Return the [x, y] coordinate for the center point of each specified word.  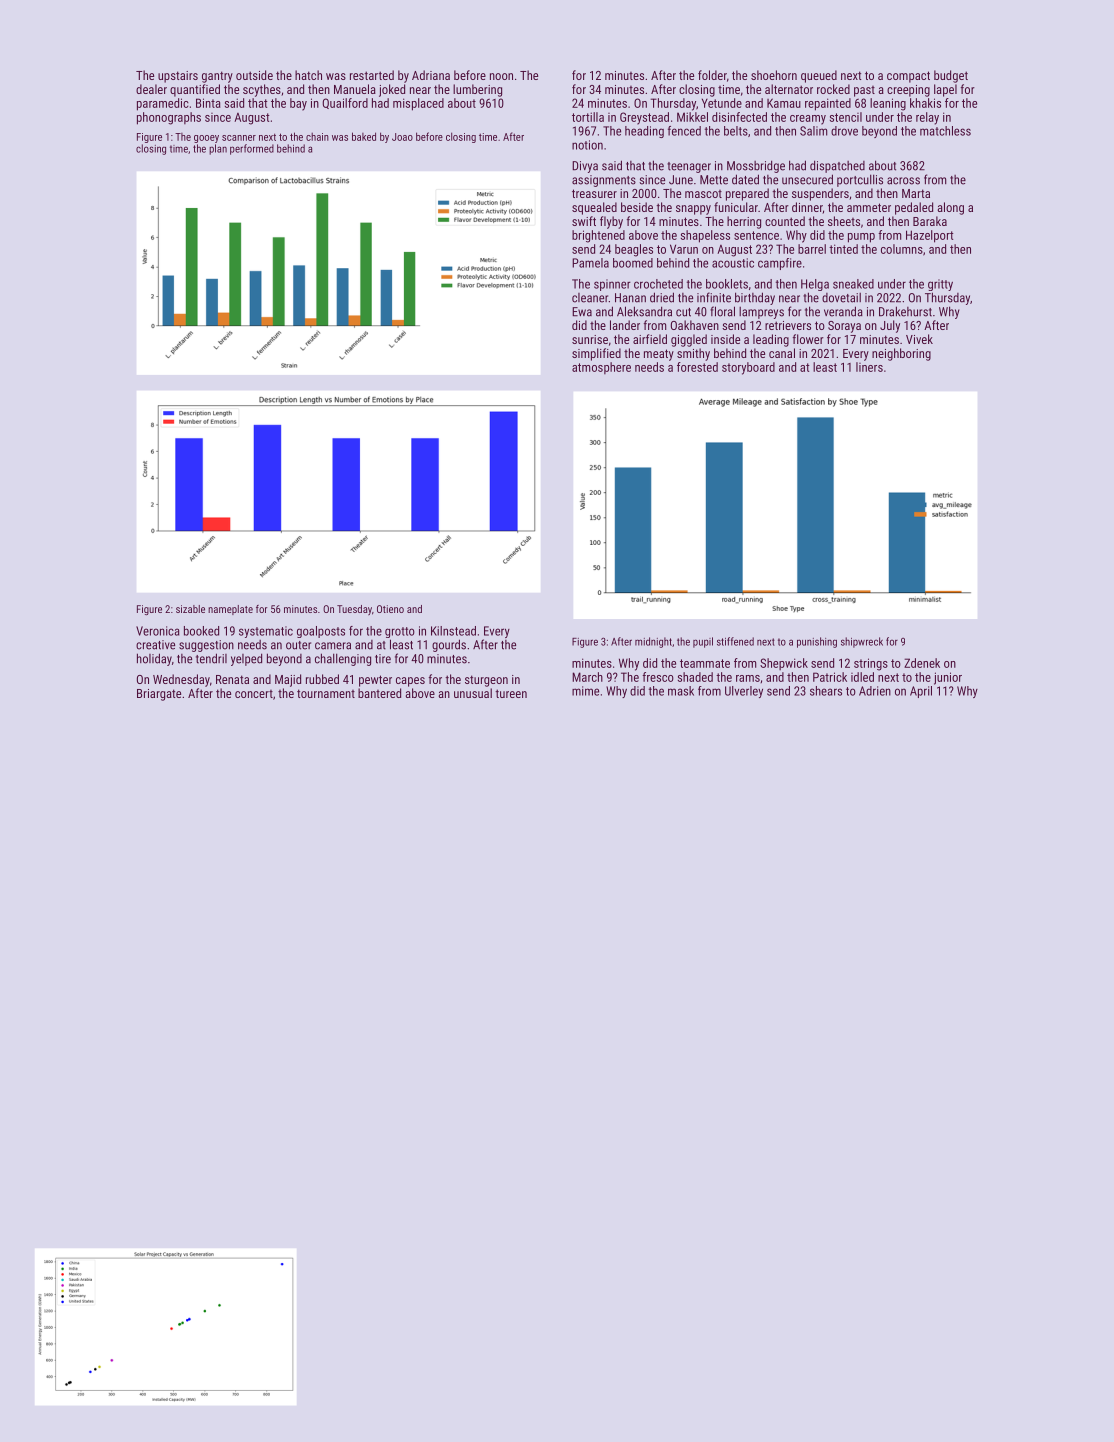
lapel [945, 90]
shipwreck [862, 642]
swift [584, 221]
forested [697, 367]
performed [252, 149]
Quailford [345, 103]
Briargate [159, 695]
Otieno [390, 609]
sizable [190, 609]
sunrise [590, 339]
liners [869, 367]
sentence [756, 235]
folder [712, 75]
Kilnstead [453, 631]
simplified [596, 354]
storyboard [748, 368]
